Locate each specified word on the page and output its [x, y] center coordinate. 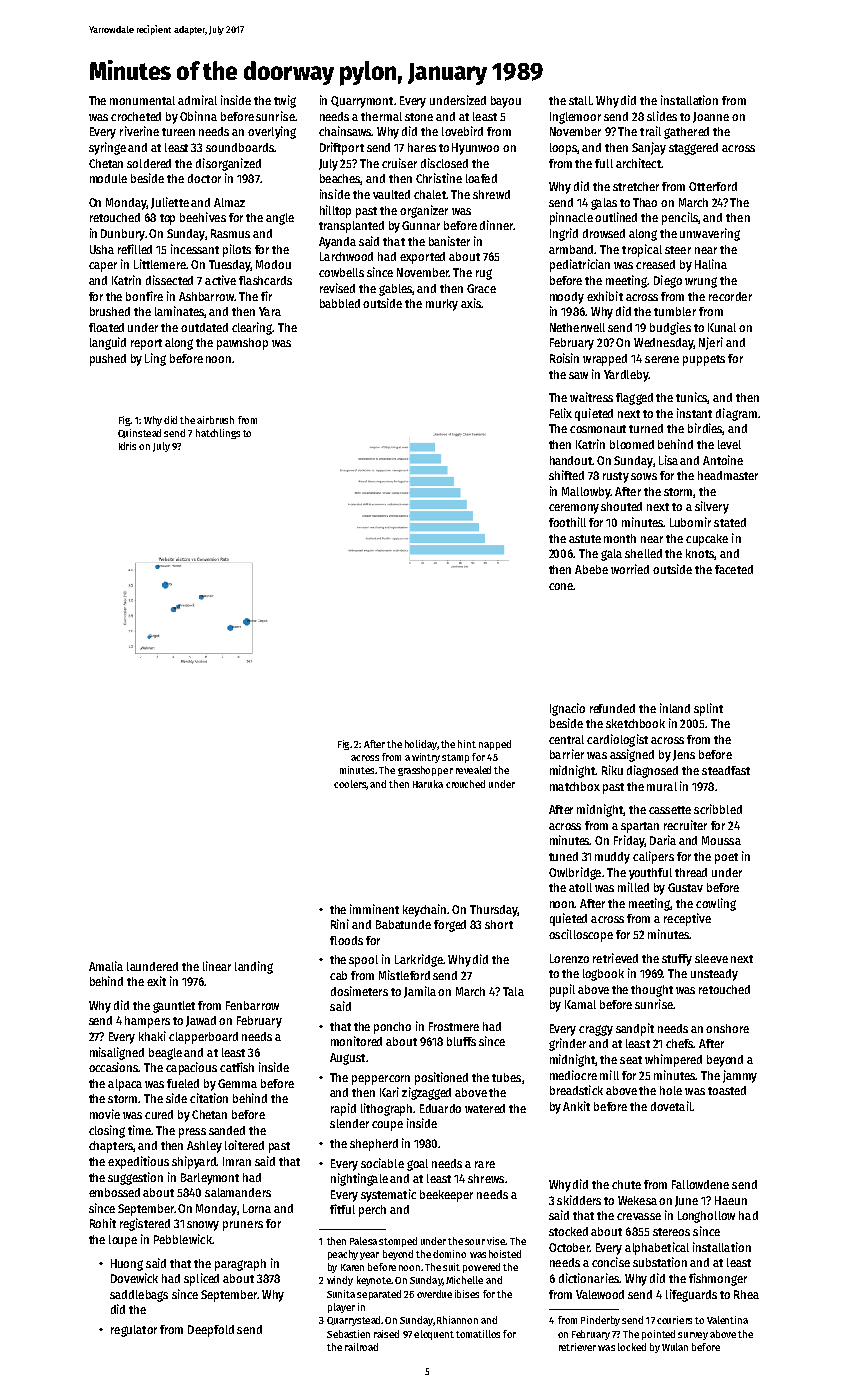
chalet [430, 194]
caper [103, 267]
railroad [361, 1347]
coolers [350, 784]
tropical [642, 250]
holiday [421, 745]
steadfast [726, 770]
